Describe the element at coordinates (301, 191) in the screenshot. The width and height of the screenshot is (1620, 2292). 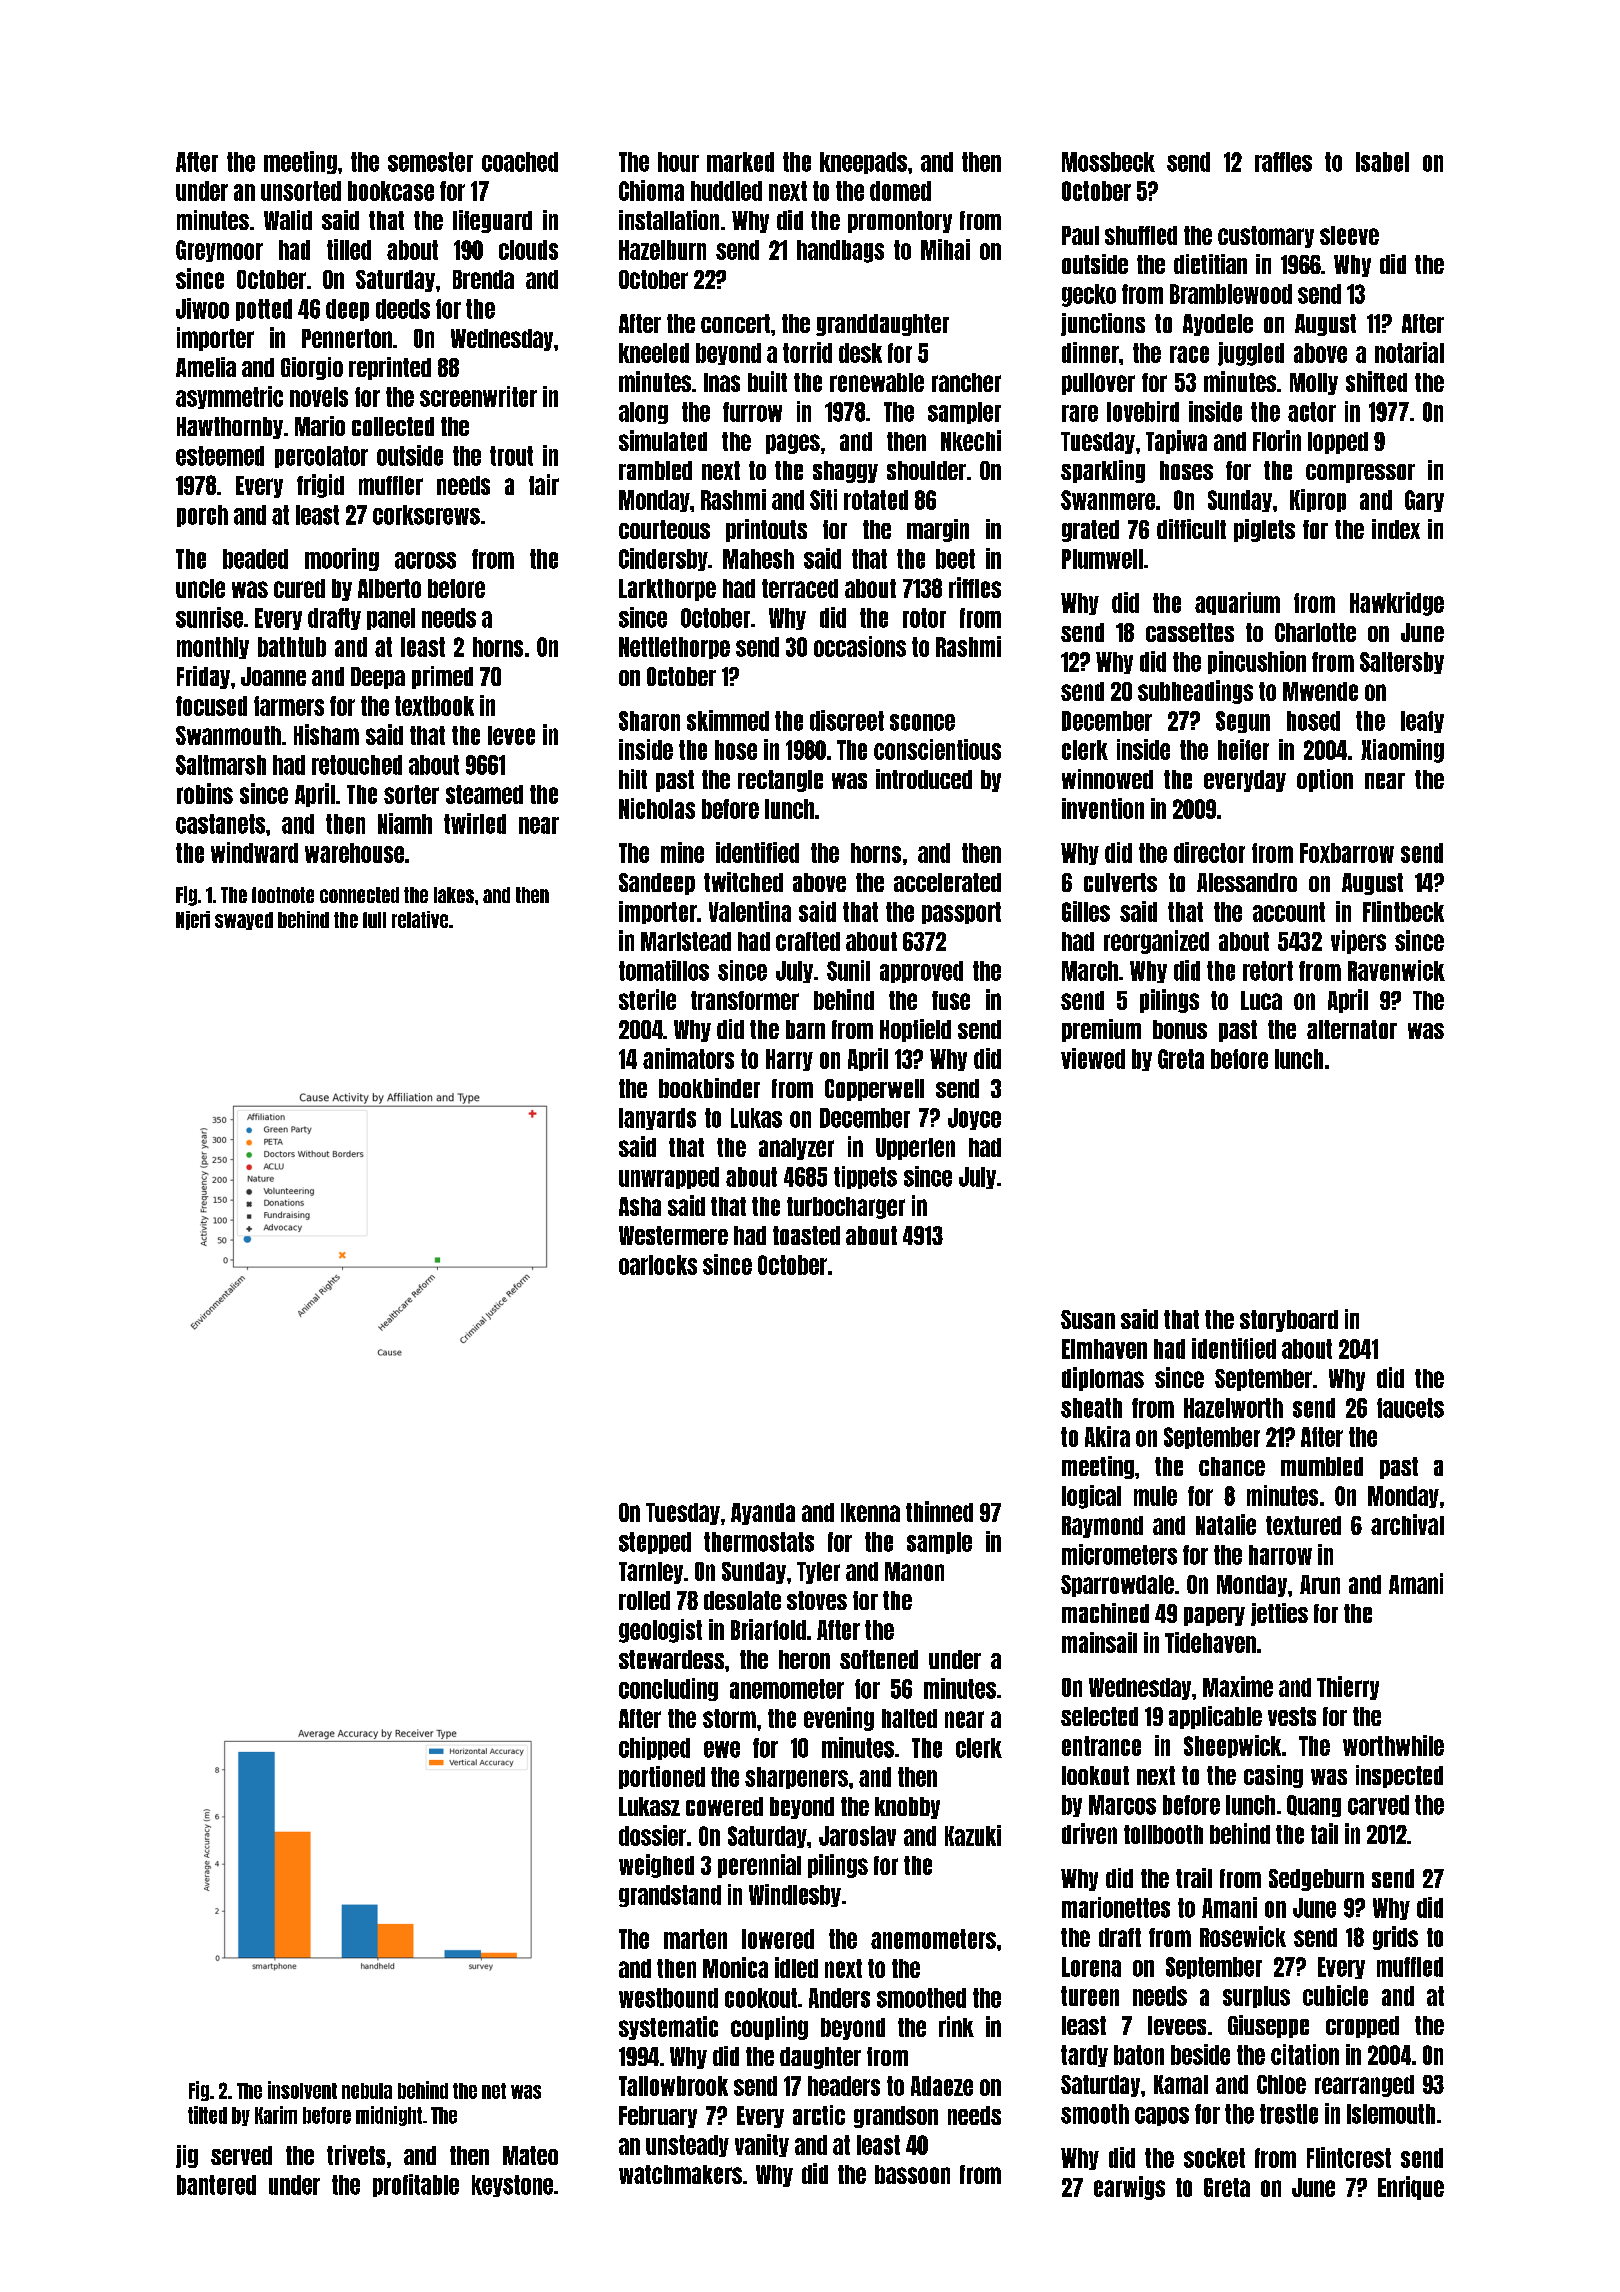
I see `unsorted` at that location.
